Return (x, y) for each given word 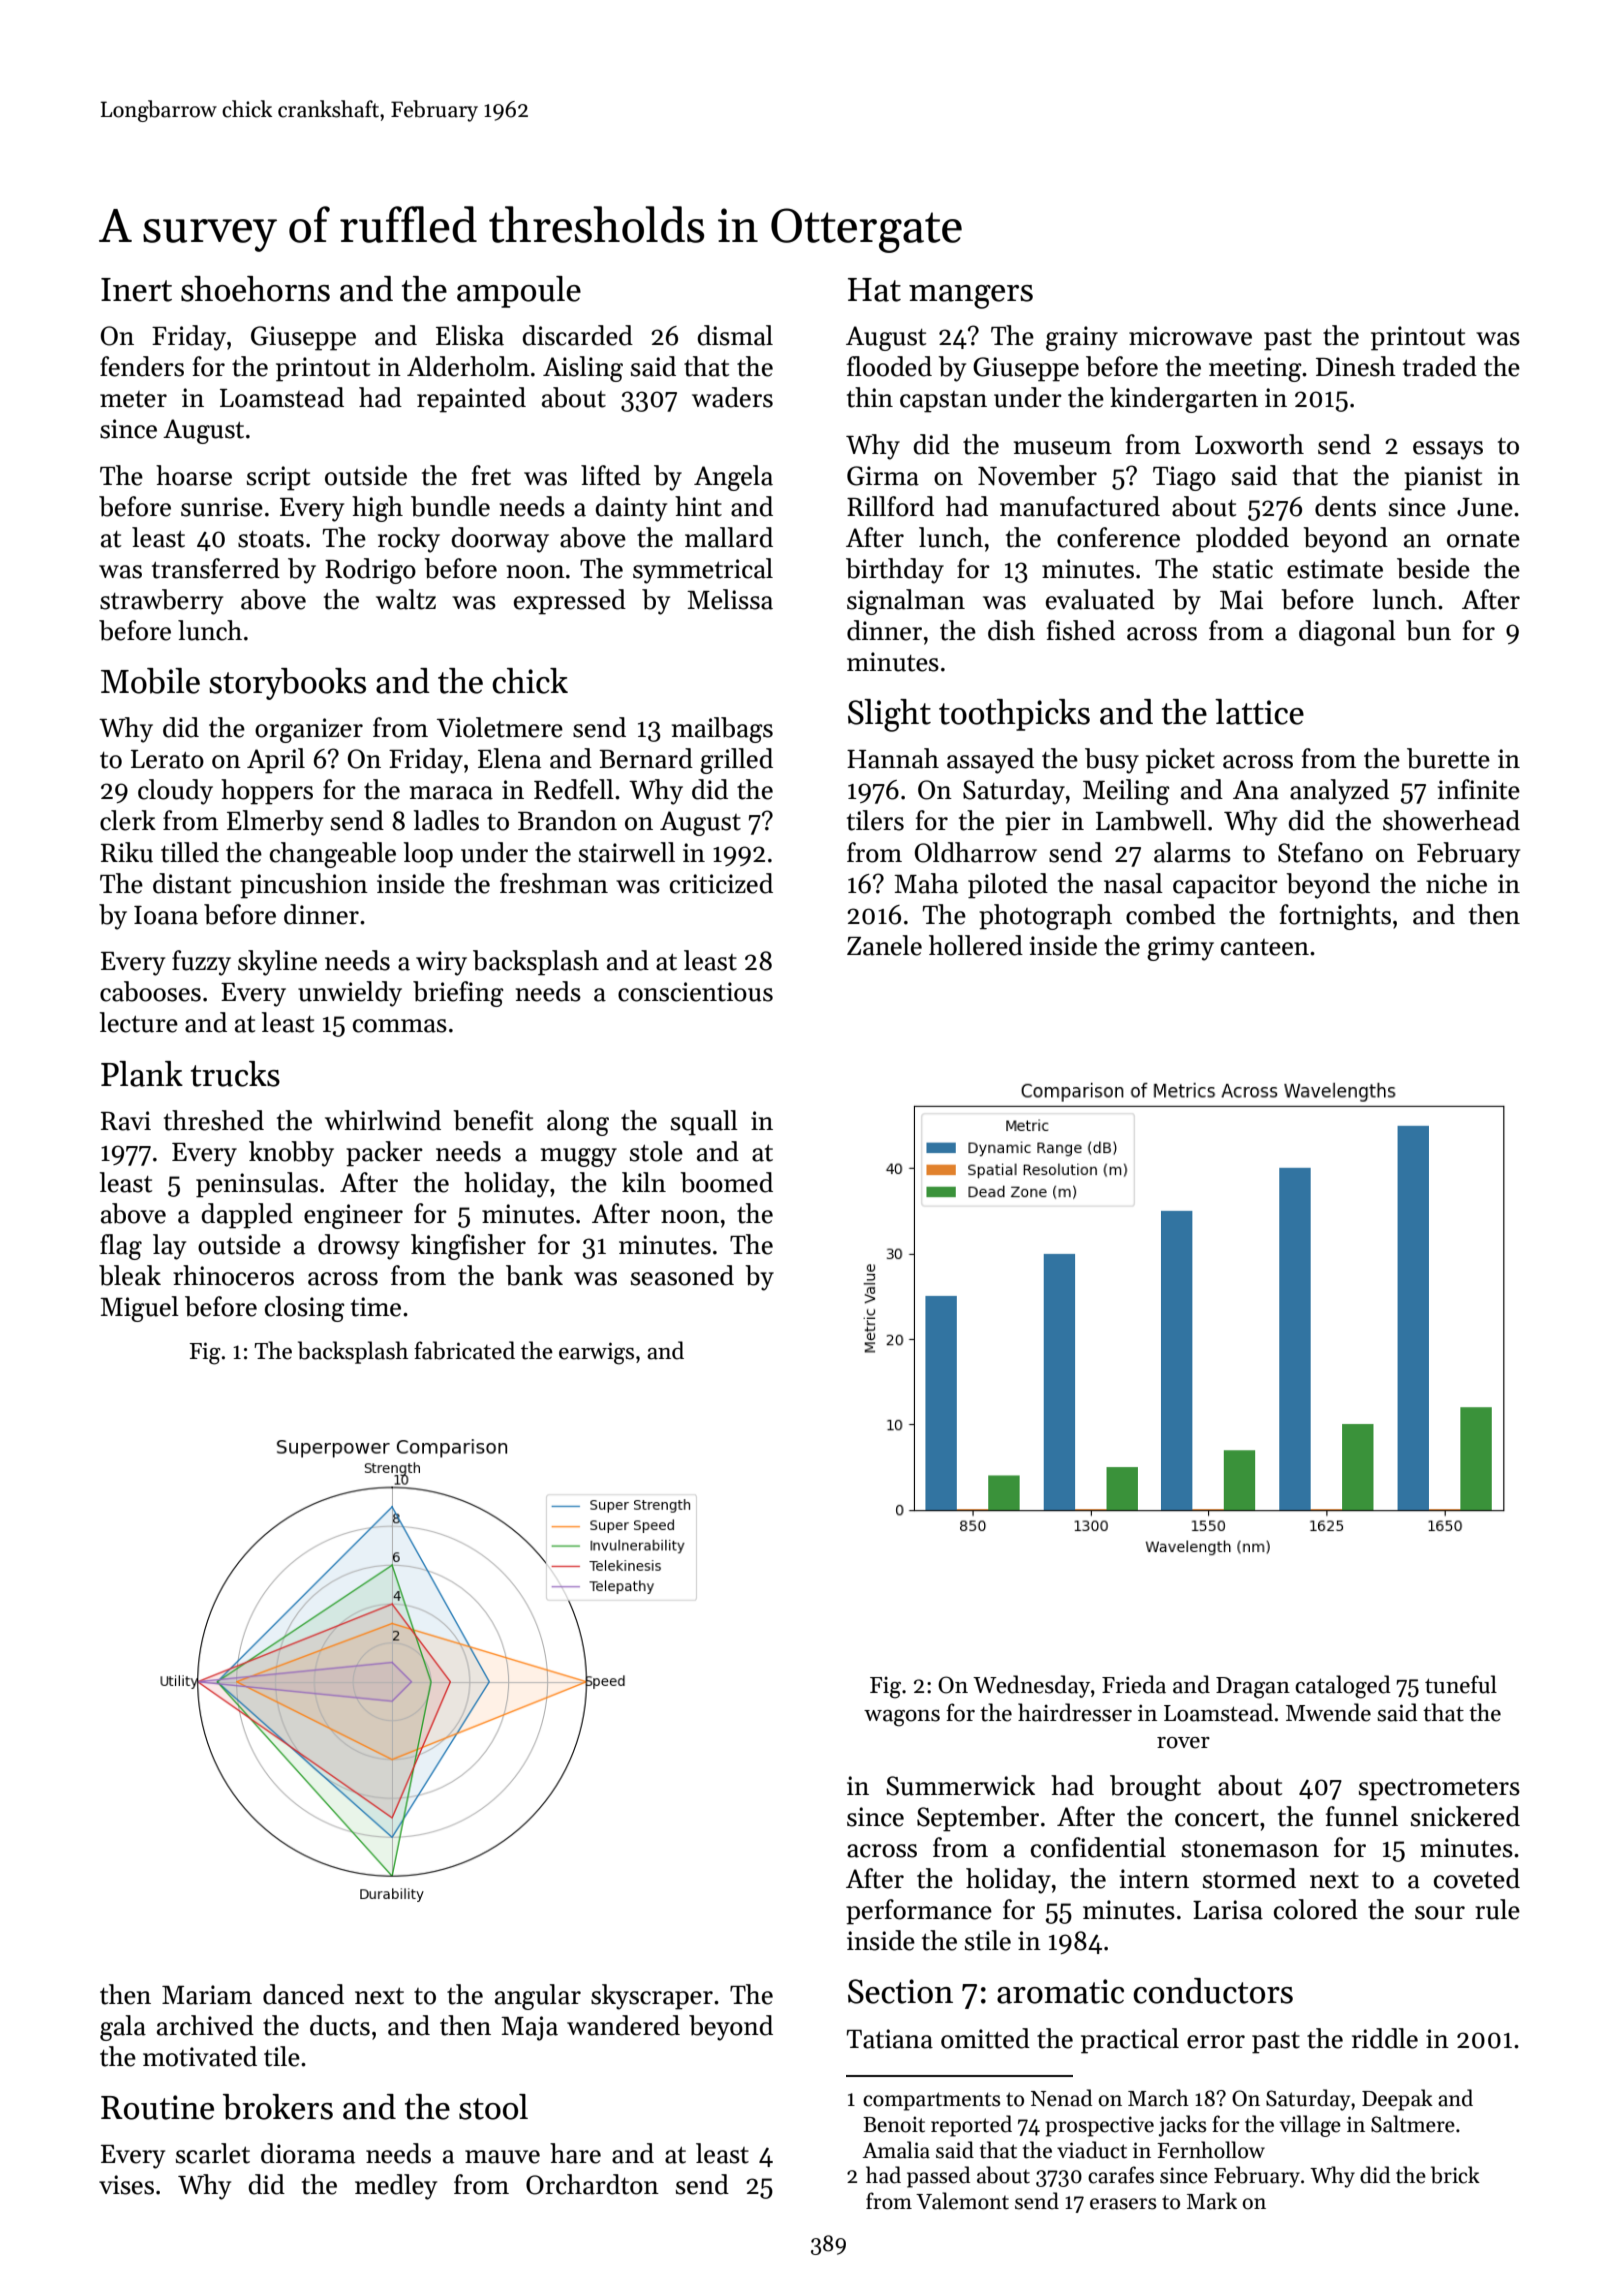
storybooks (287, 684)
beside (1433, 568)
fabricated (464, 1350)
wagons (902, 1718)
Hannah (893, 758)
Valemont (962, 2201)
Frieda (1134, 1684)
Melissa (730, 599)
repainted (471, 400)
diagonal (1347, 633)
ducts (340, 2025)
